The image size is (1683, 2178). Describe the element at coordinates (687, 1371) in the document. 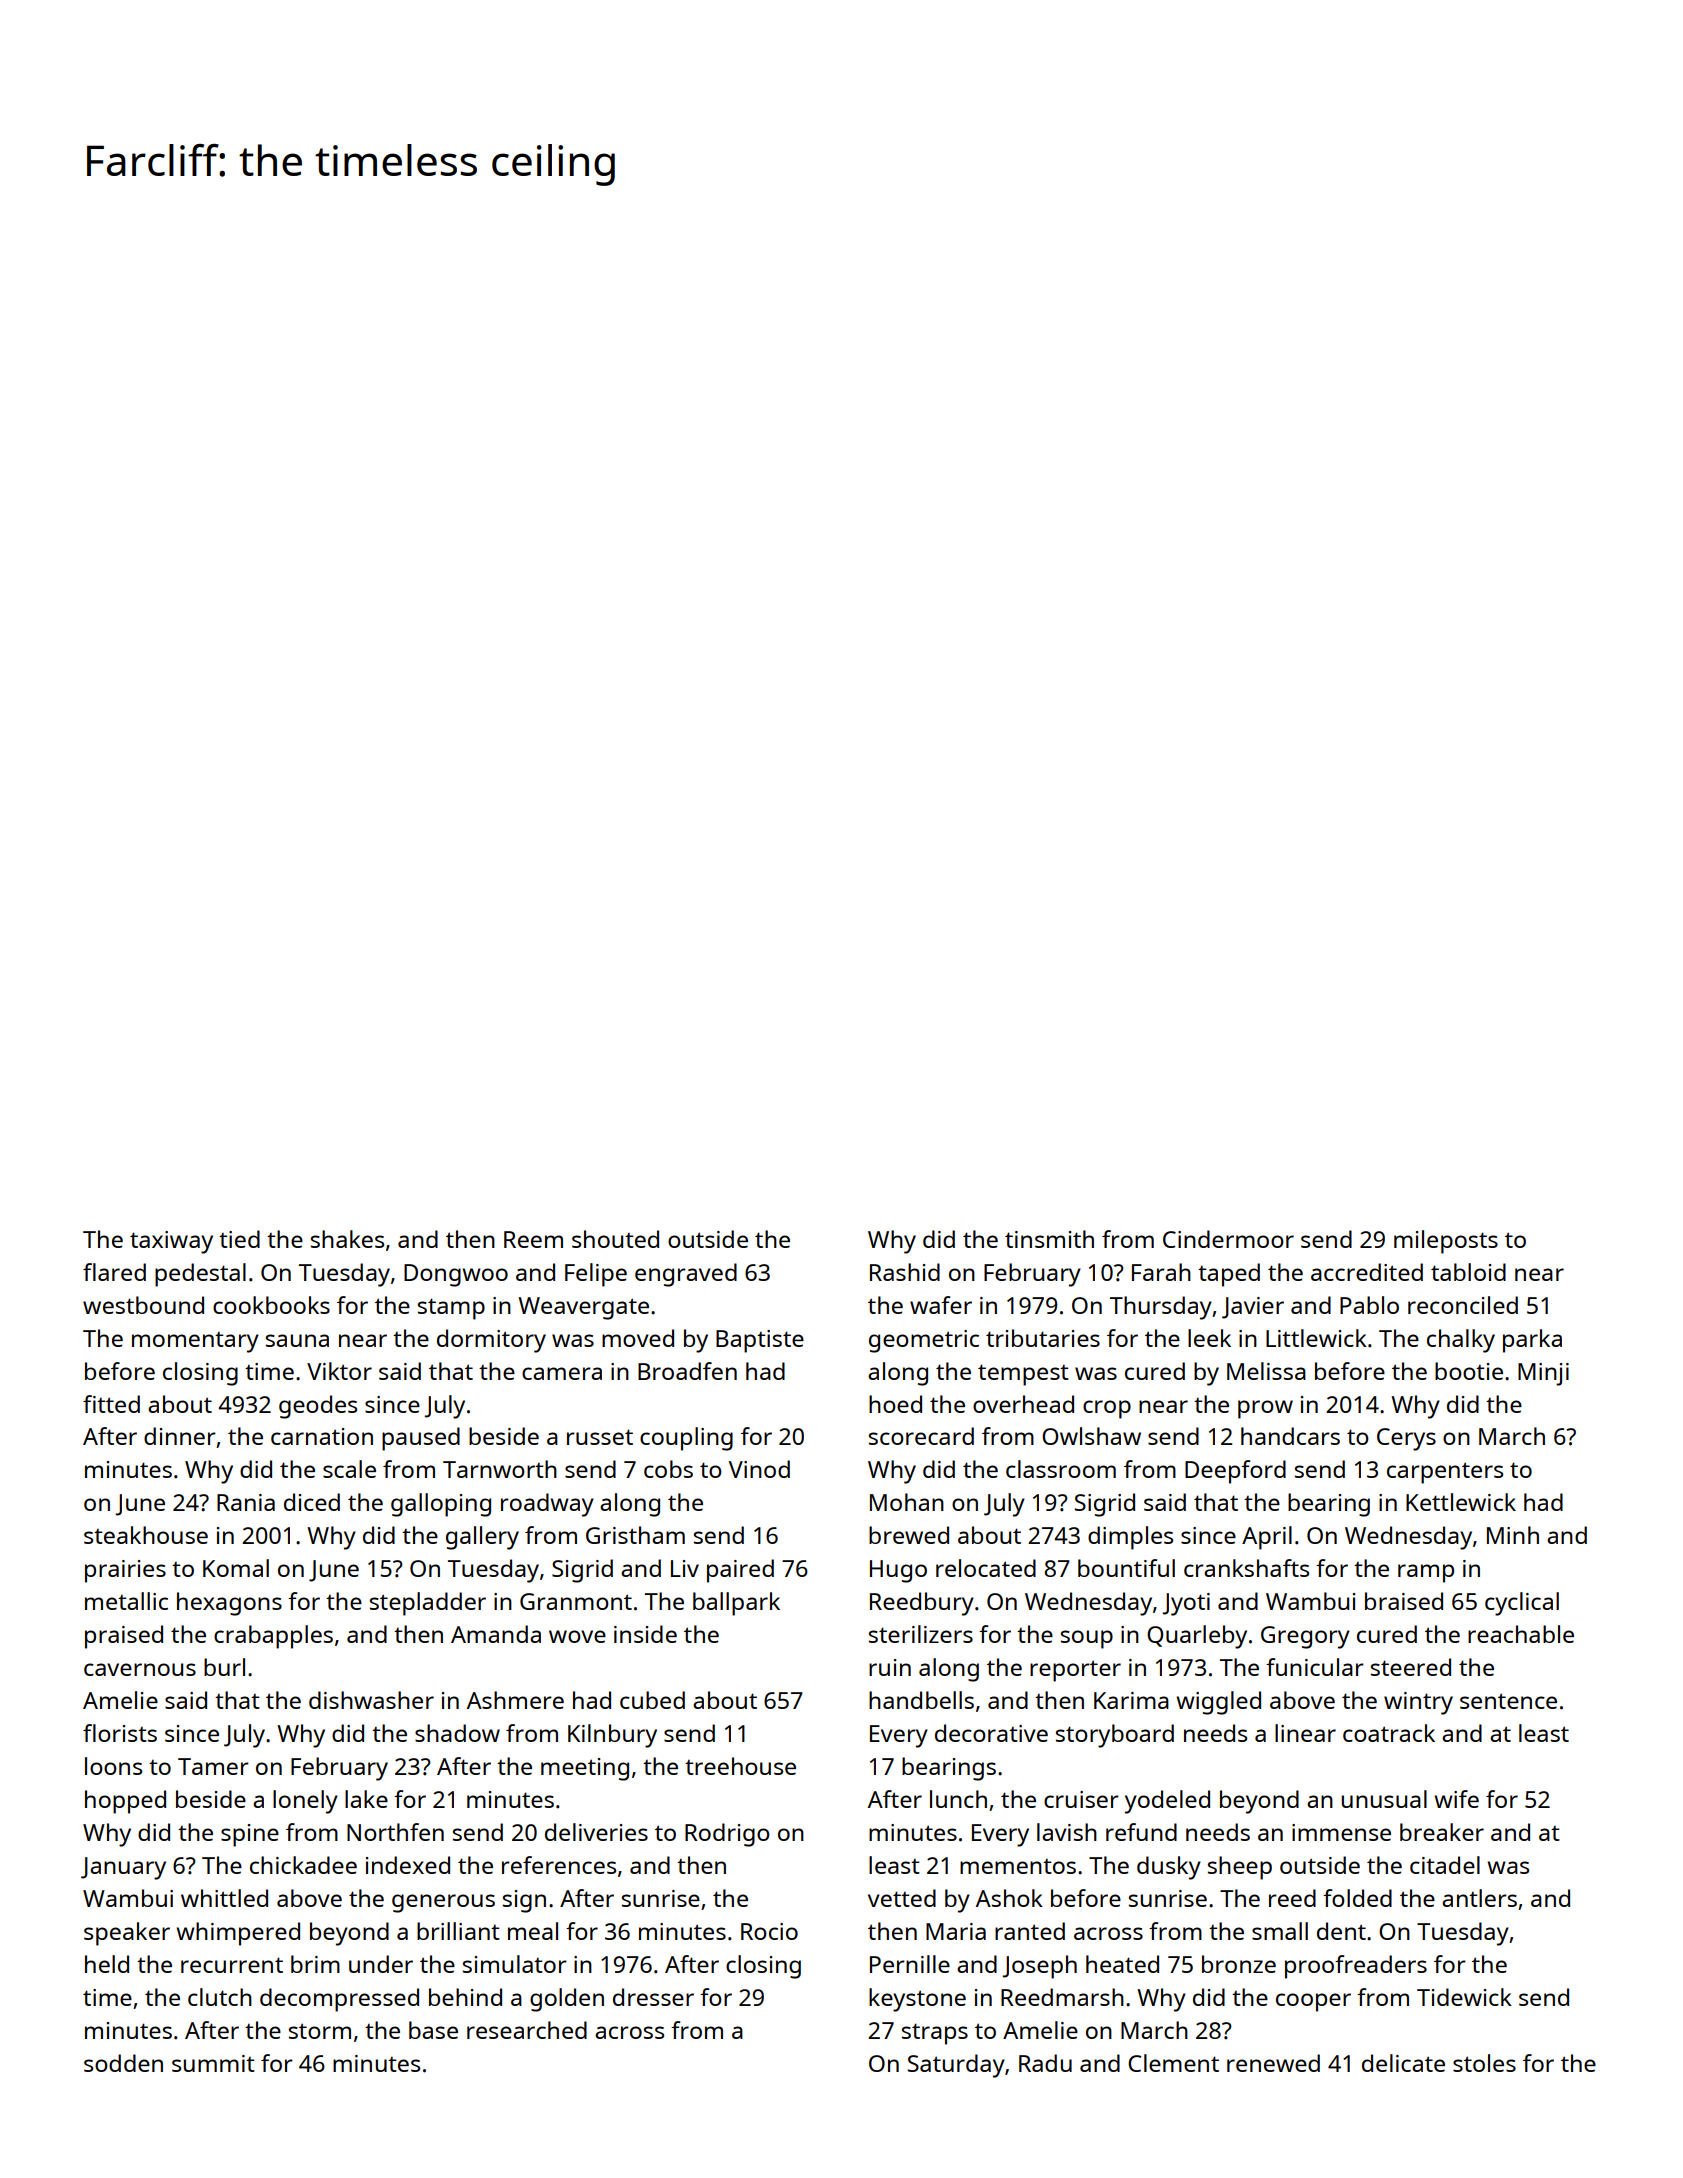

I see `Broadfen` at that location.
